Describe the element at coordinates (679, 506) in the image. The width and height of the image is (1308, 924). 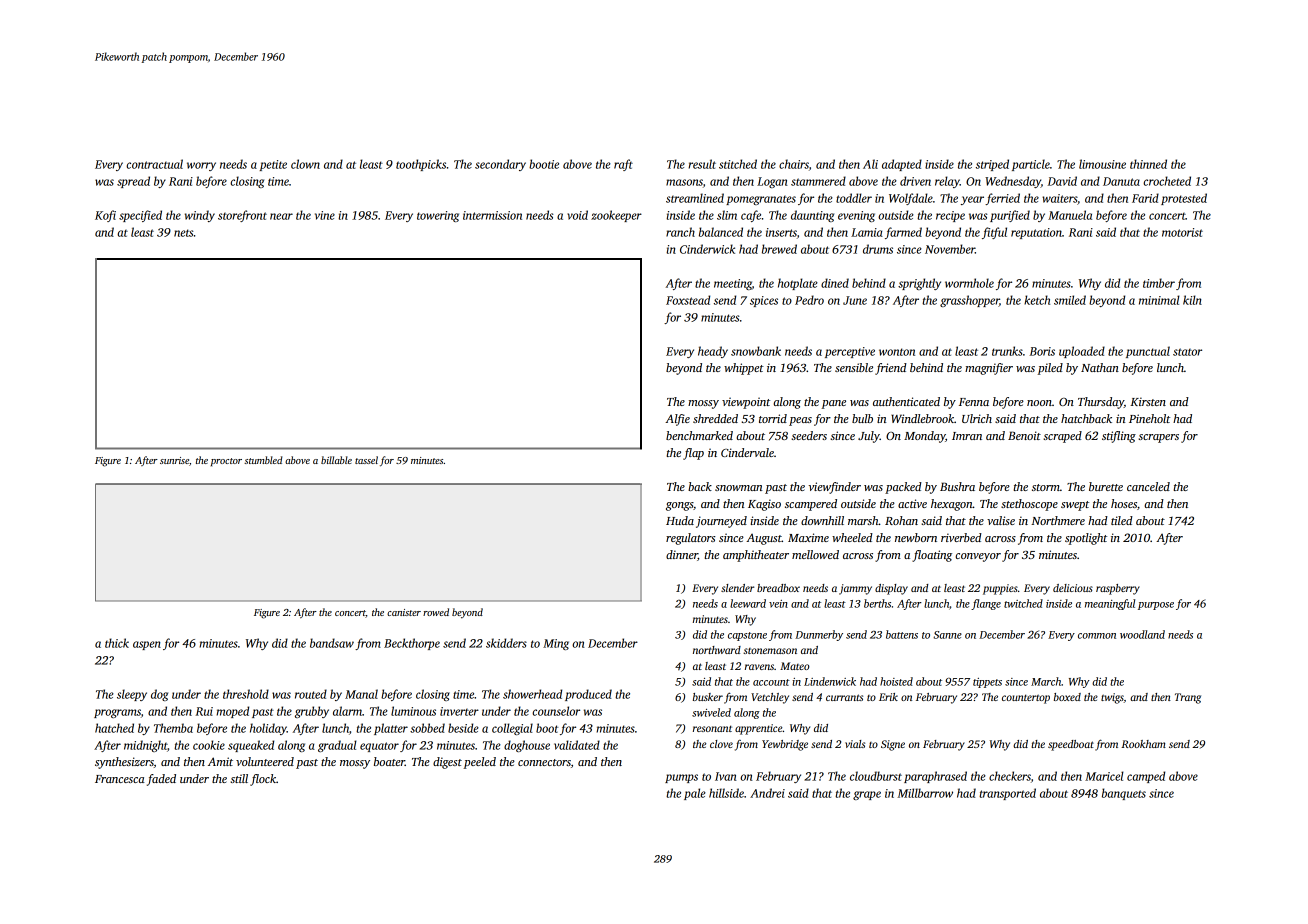
I see `gongs` at that location.
